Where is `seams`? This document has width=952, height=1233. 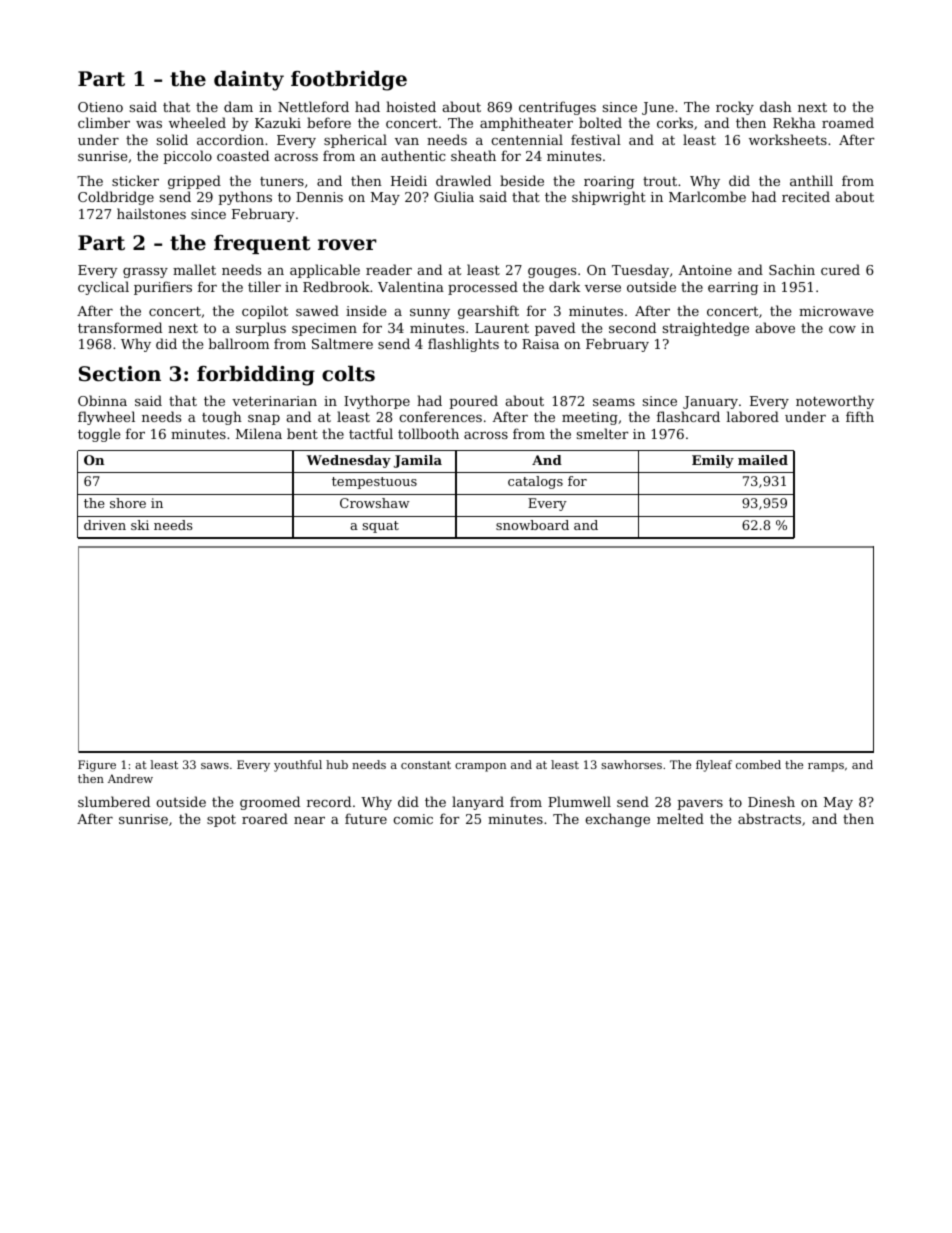
seams is located at coordinates (614, 402).
